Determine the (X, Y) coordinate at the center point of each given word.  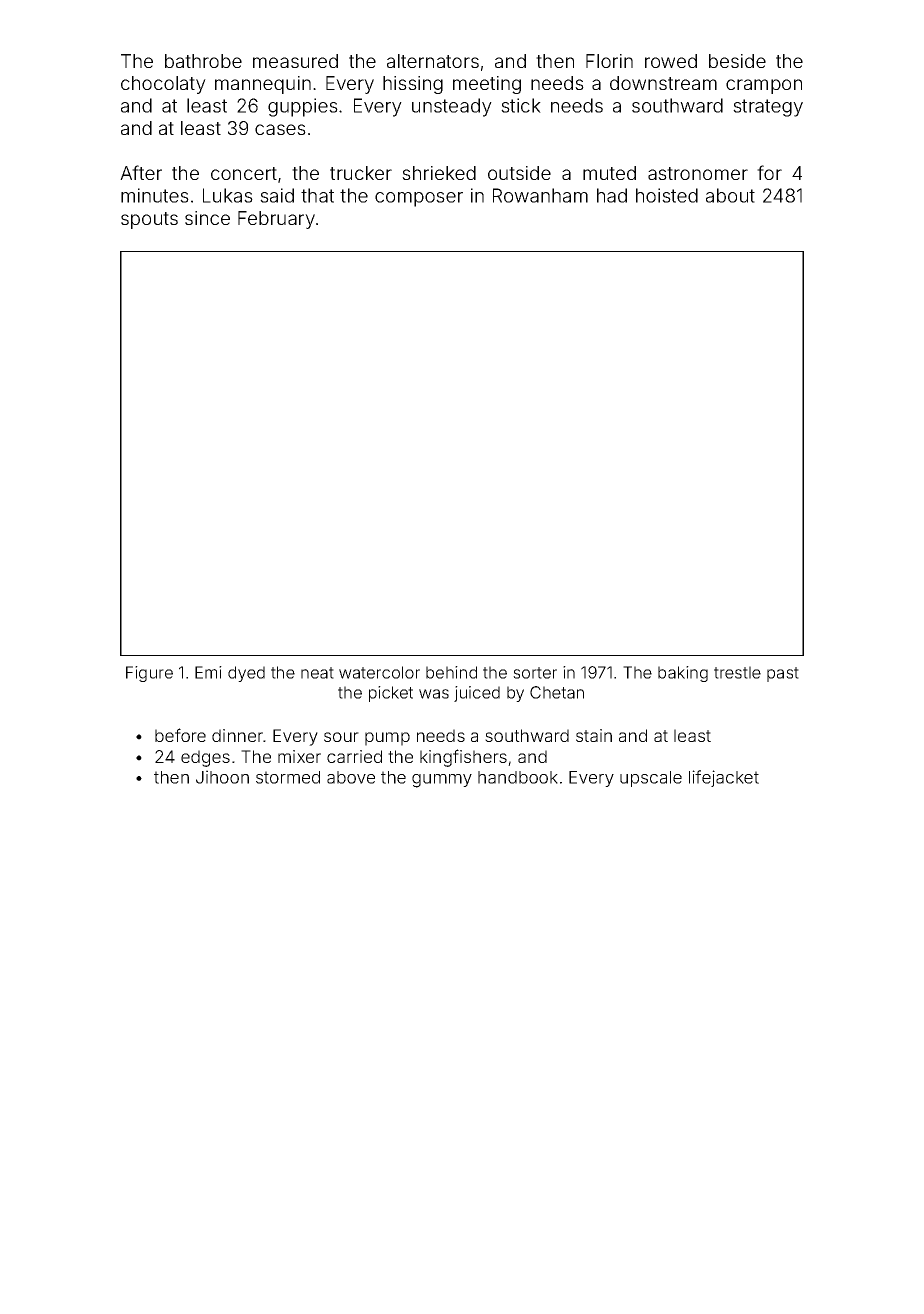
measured (295, 61)
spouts (149, 220)
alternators (433, 61)
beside (737, 61)
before (180, 735)
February (276, 220)
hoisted (667, 195)
